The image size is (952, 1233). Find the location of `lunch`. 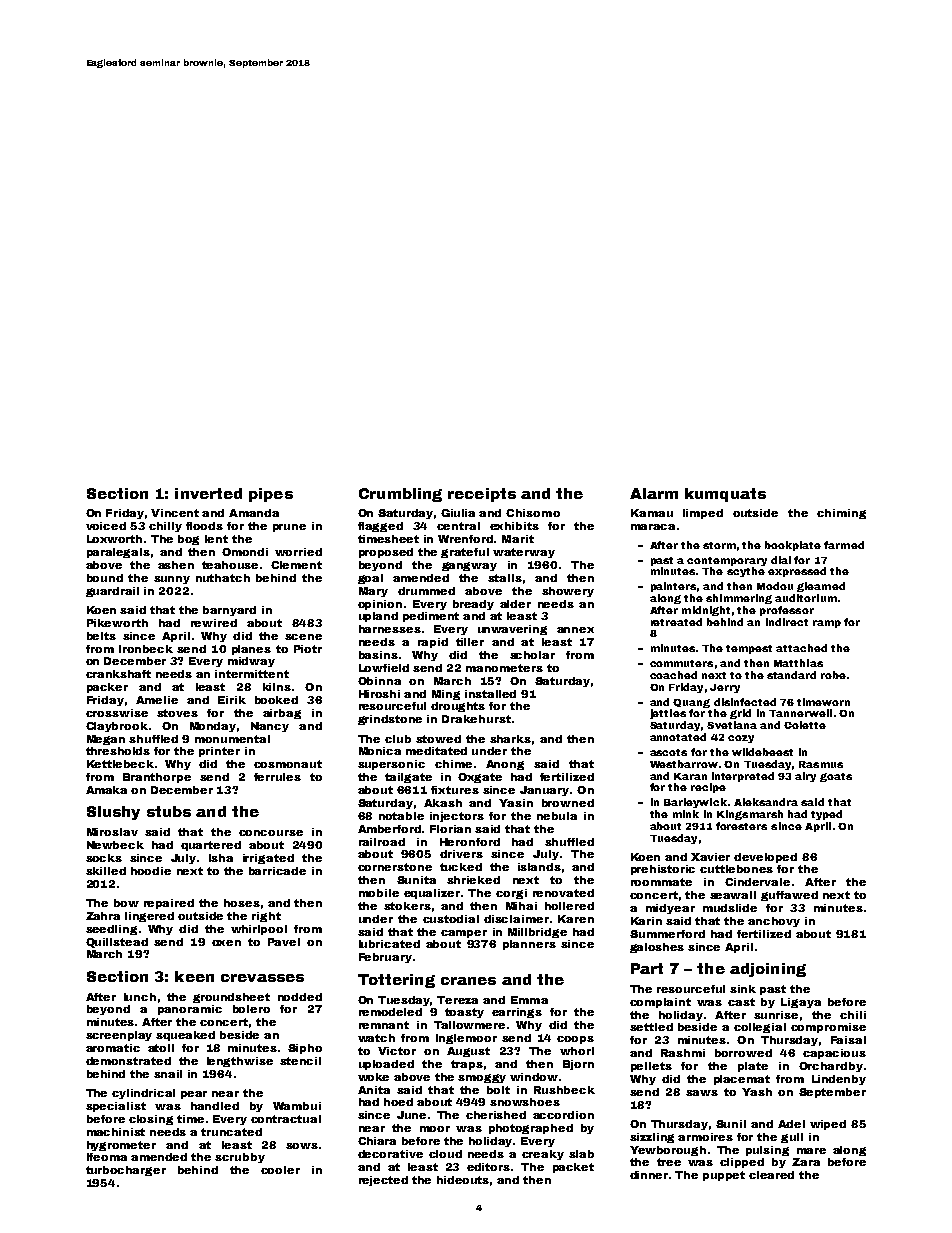

lunch is located at coordinates (140, 997).
